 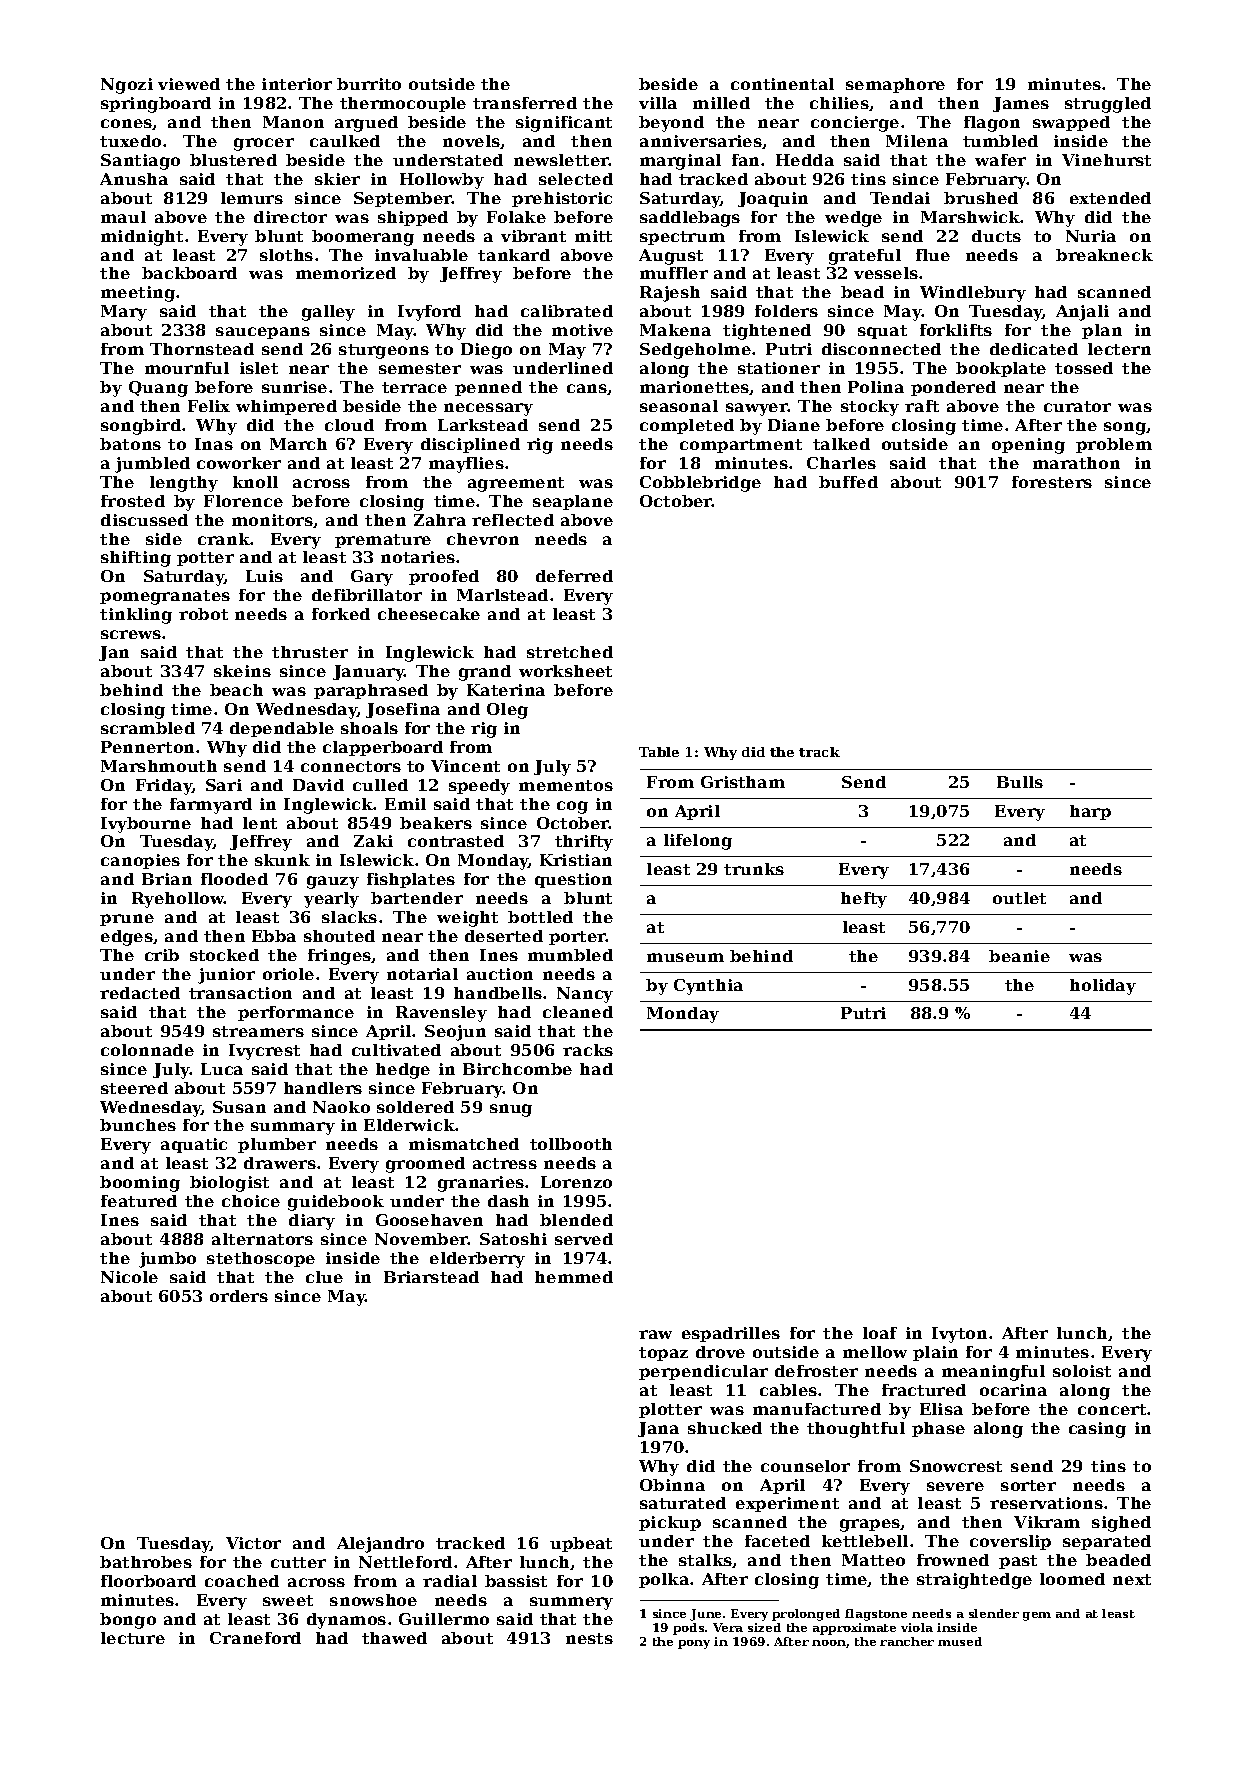 I want to click on holiday, so click(x=1103, y=987).
